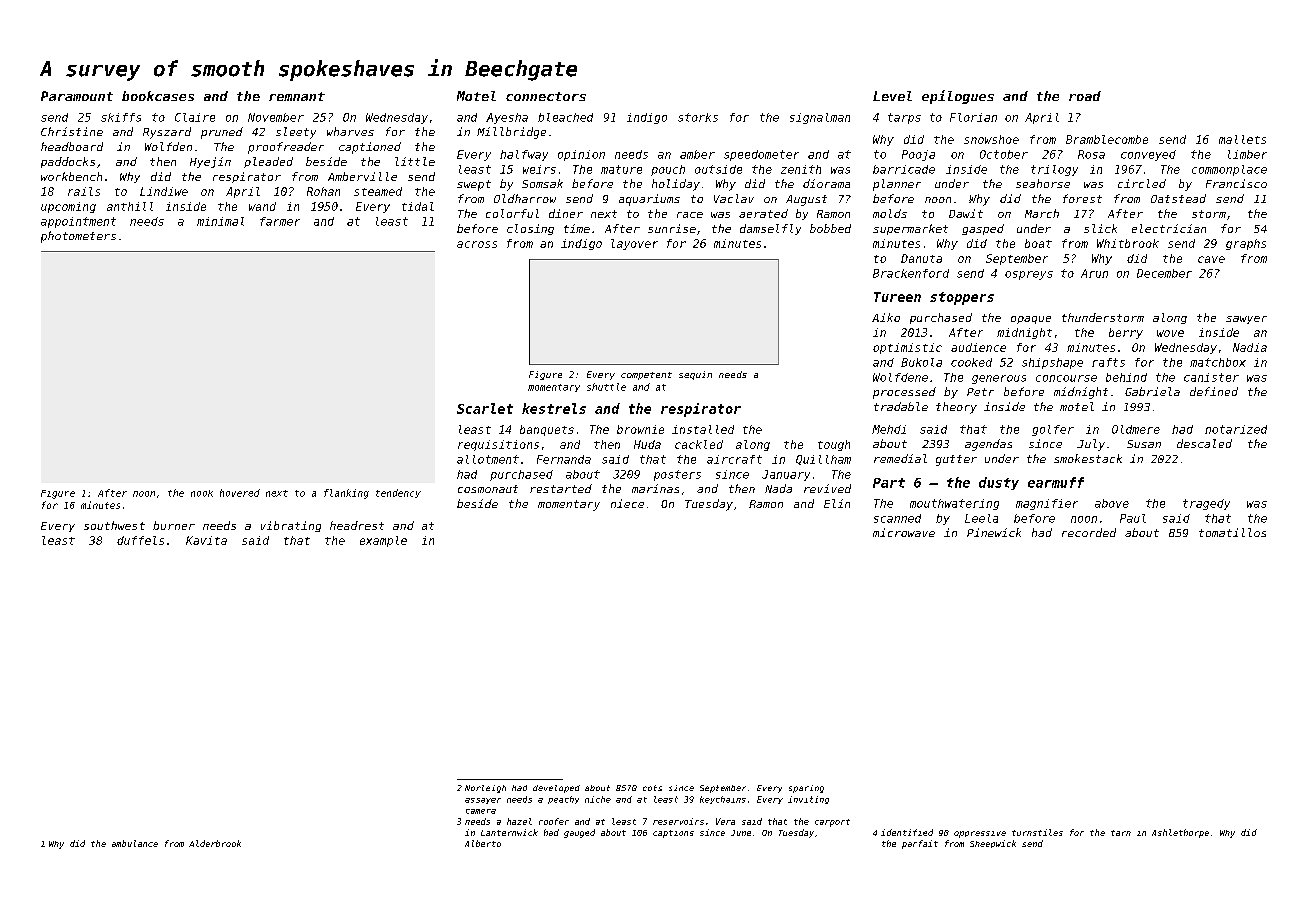 This image has height=924, width=1308. I want to click on workbench, so click(71, 176).
